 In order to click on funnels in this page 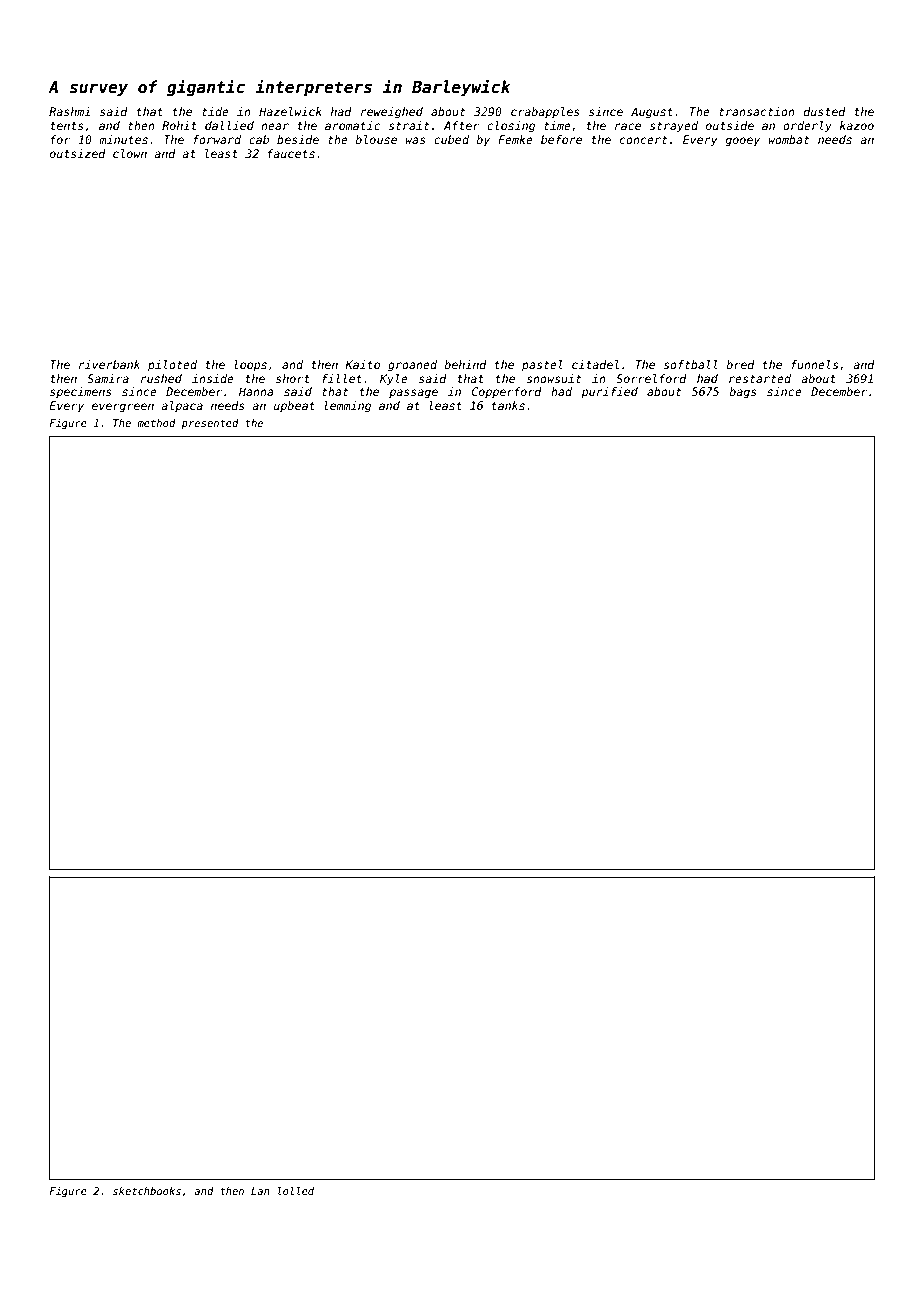, I will do `click(814, 364)`.
